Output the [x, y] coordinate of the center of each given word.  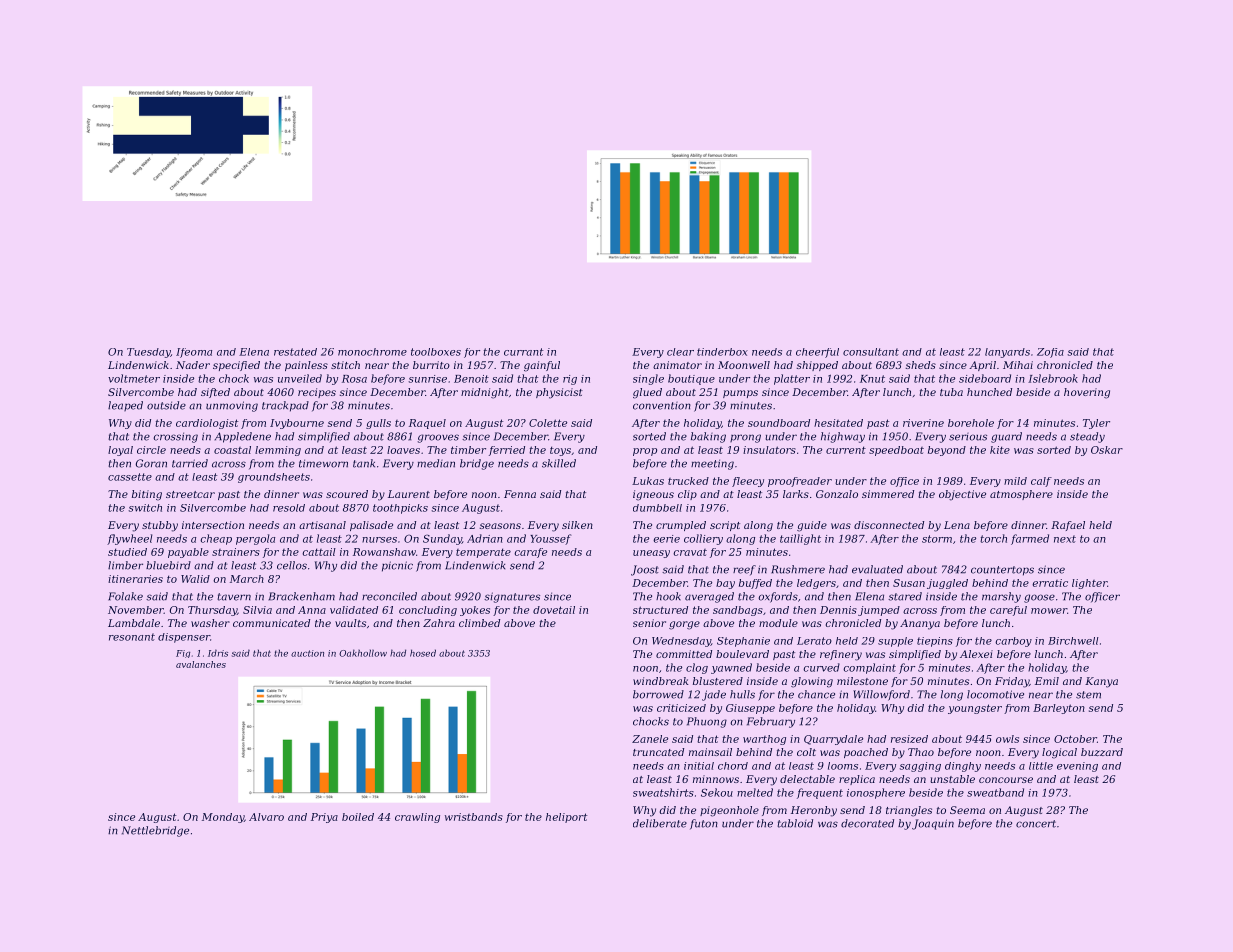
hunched [989, 392]
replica [857, 780]
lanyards [1007, 353]
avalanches [201, 664]
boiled [358, 817]
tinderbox [722, 352]
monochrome [372, 352]
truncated [658, 752]
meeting [712, 464]
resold [289, 508]
